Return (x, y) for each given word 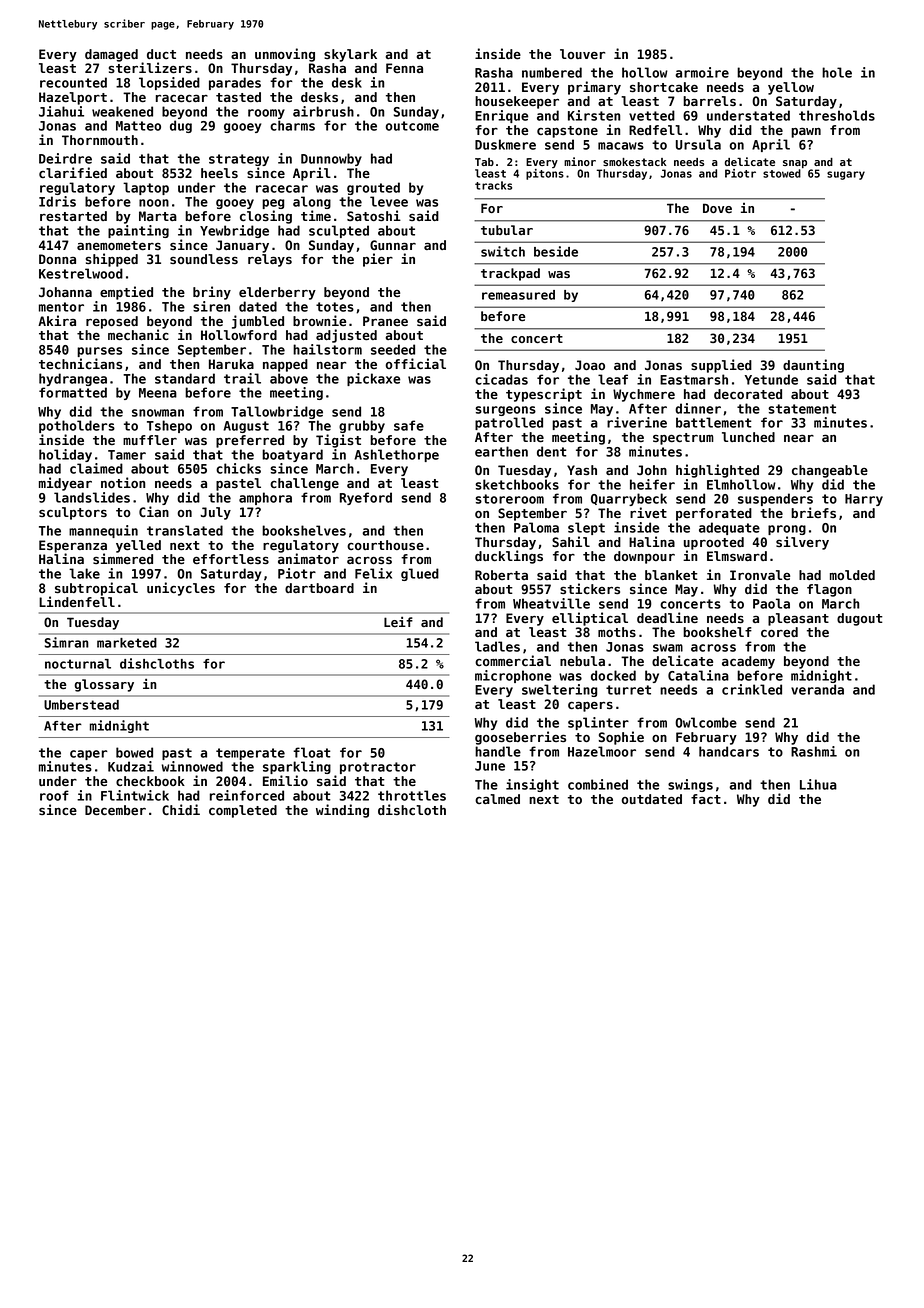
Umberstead (81, 705)
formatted (73, 392)
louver (582, 54)
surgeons (505, 411)
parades (235, 83)
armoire (702, 72)
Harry (864, 500)
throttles (412, 795)
